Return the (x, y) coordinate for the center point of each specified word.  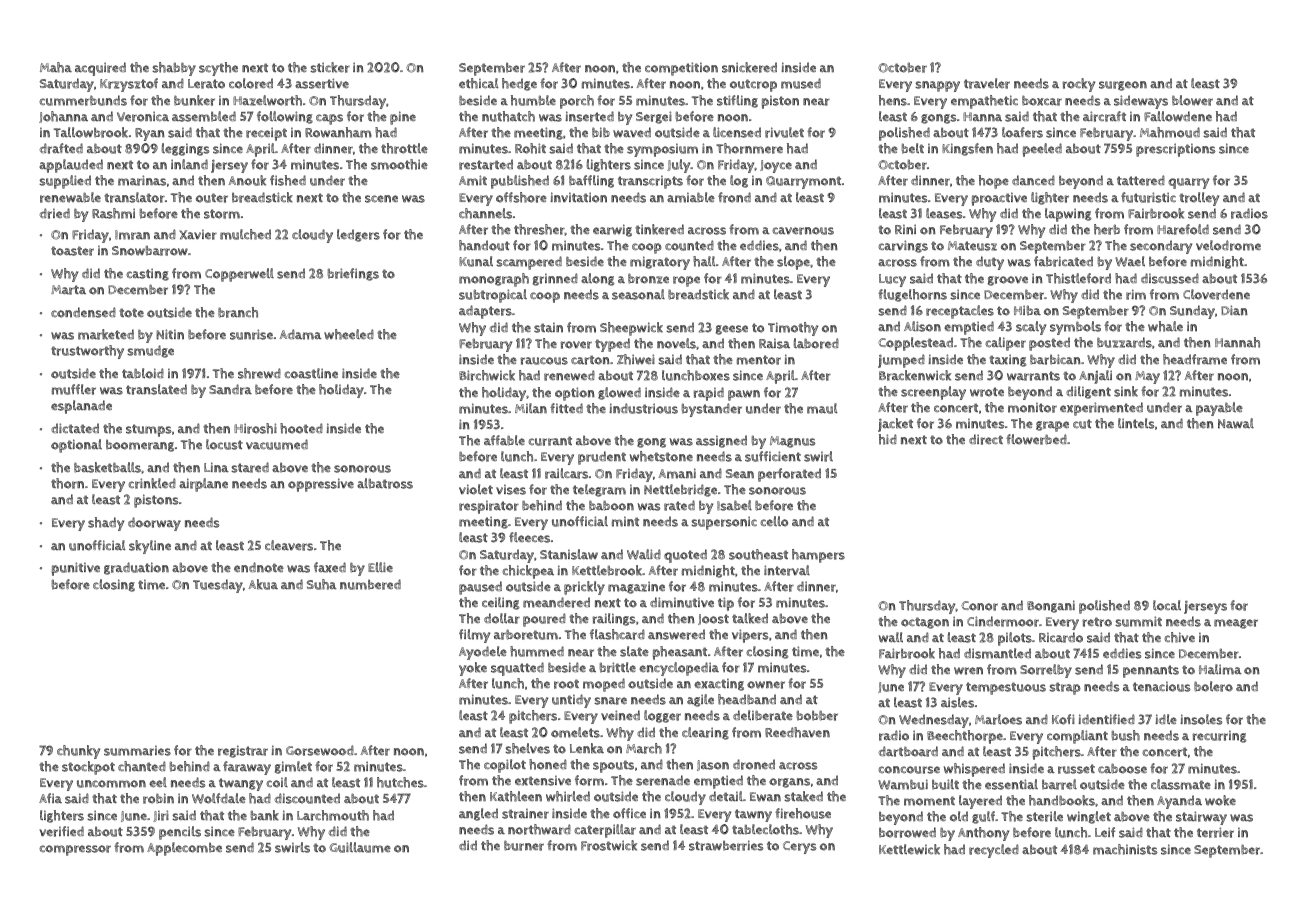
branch (238, 312)
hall (704, 261)
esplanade (81, 407)
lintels (1136, 423)
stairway (1201, 818)
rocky (1078, 85)
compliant (1077, 737)
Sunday (1192, 312)
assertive (322, 83)
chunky (78, 752)
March (644, 748)
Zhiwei (636, 359)
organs (789, 783)
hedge (519, 84)
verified (61, 831)
